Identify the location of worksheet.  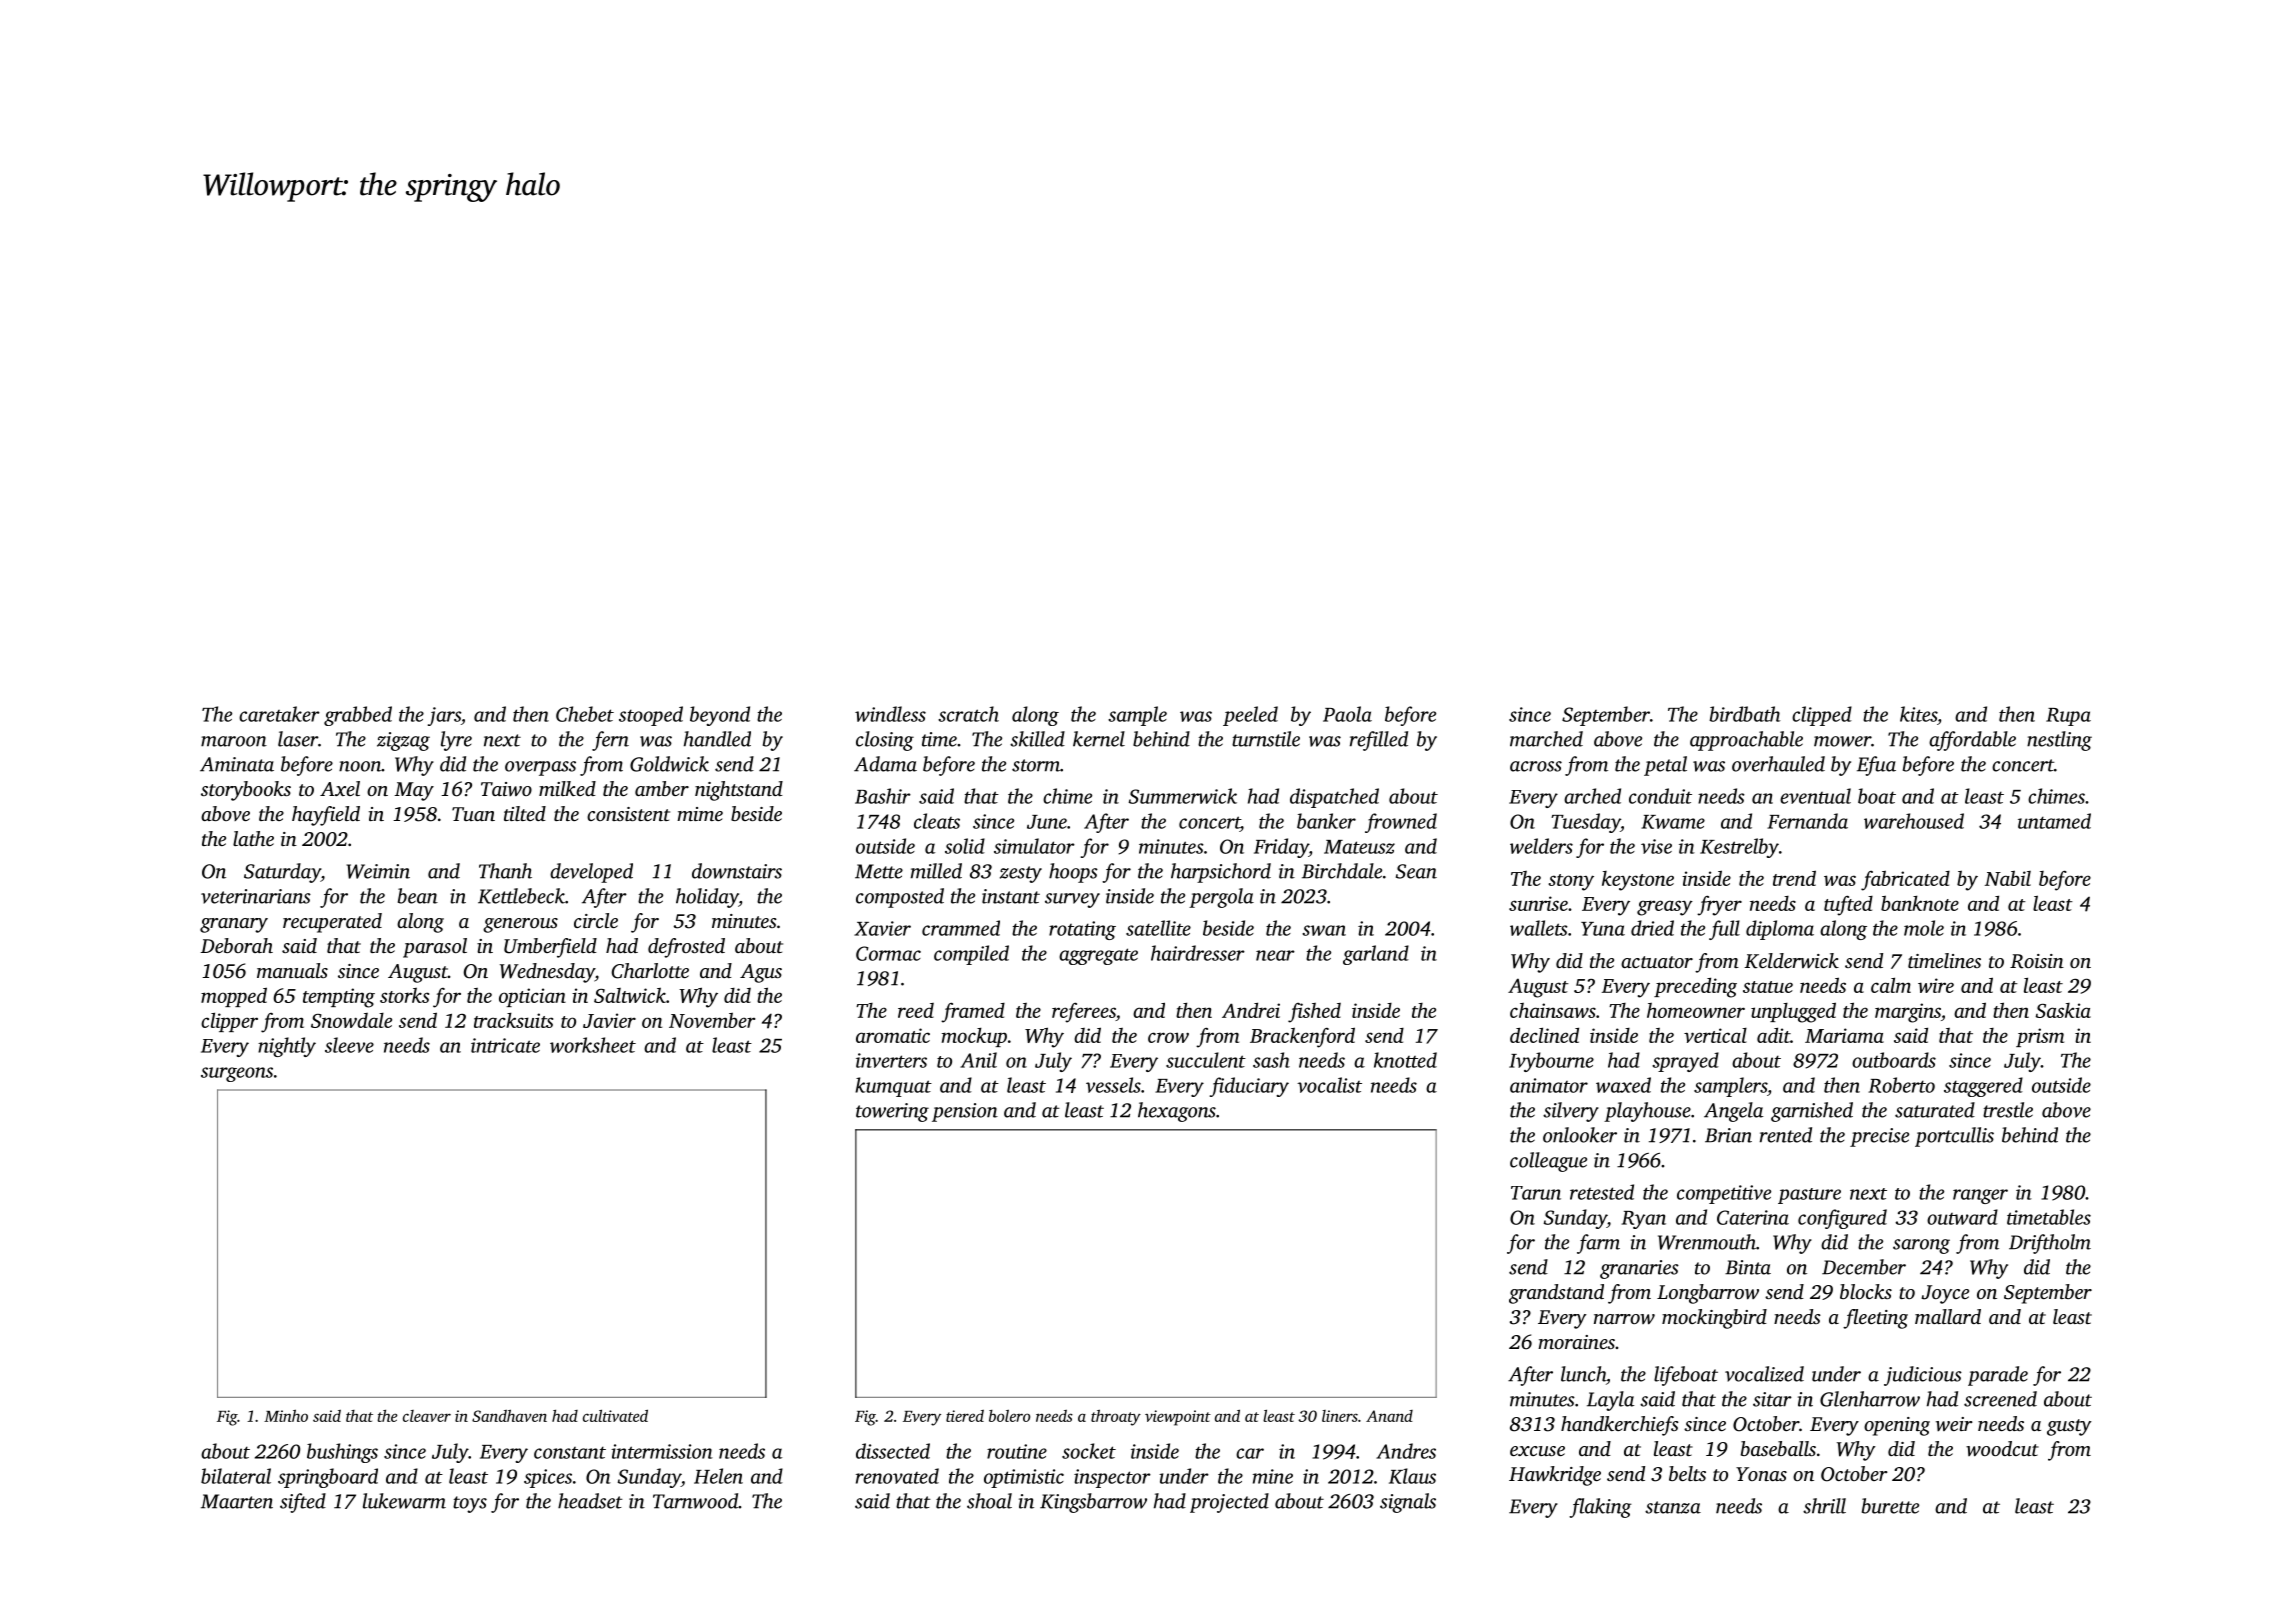
(593, 1045).
